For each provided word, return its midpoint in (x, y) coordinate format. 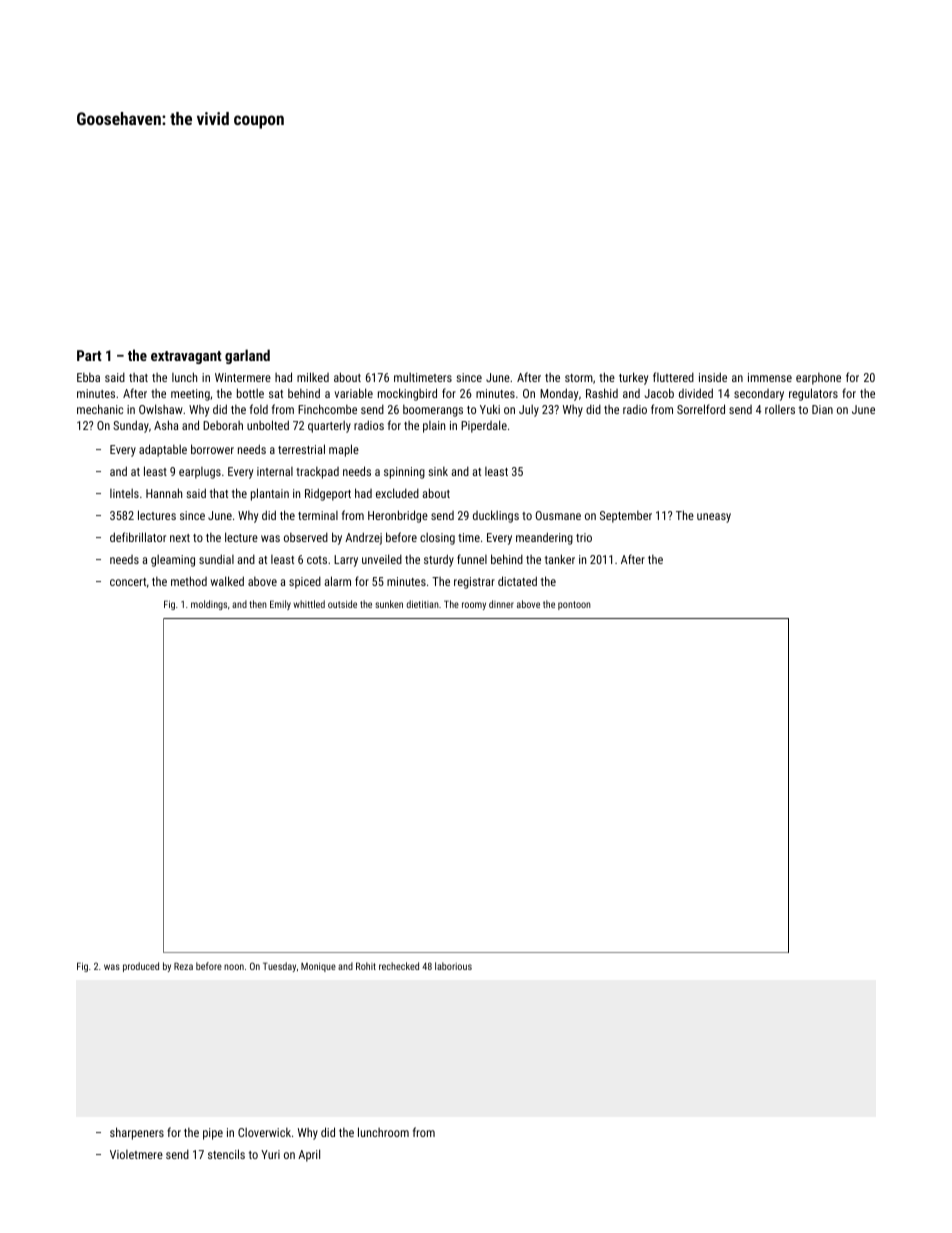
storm (579, 378)
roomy (474, 606)
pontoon (574, 605)
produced (141, 967)
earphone (818, 379)
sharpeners (137, 1133)
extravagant (186, 357)
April (309, 1155)
